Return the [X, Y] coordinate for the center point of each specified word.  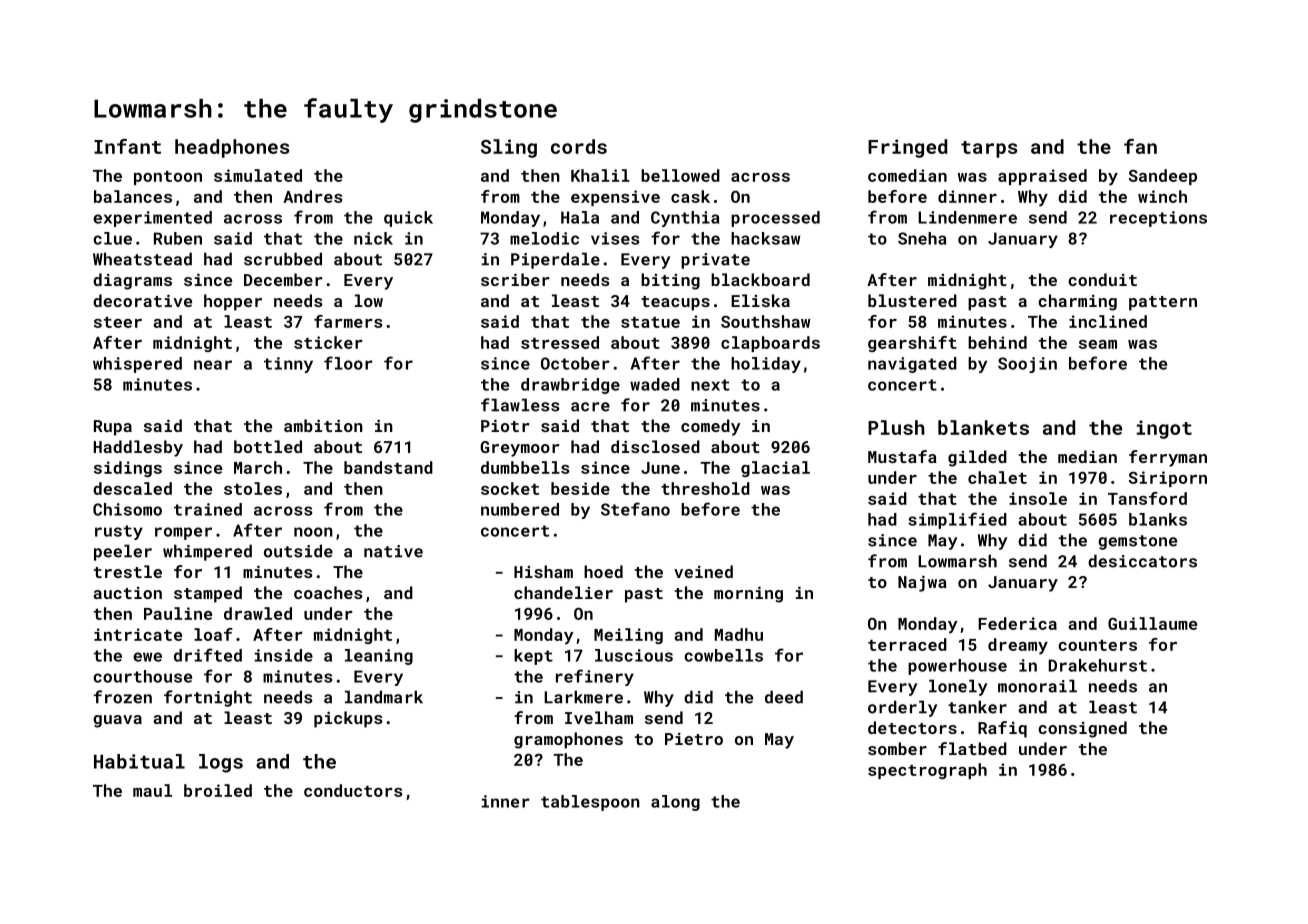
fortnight [208, 698]
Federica [1017, 623]
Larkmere [583, 697]
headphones [232, 148]
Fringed [907, 148]
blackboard [760, 279]
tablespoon [590, 803]
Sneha [922, 238]
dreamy [1018, 646]
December [283, 279]
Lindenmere [967, 217]
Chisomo [127, 509]
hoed [603, 571]
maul [152, 790]
